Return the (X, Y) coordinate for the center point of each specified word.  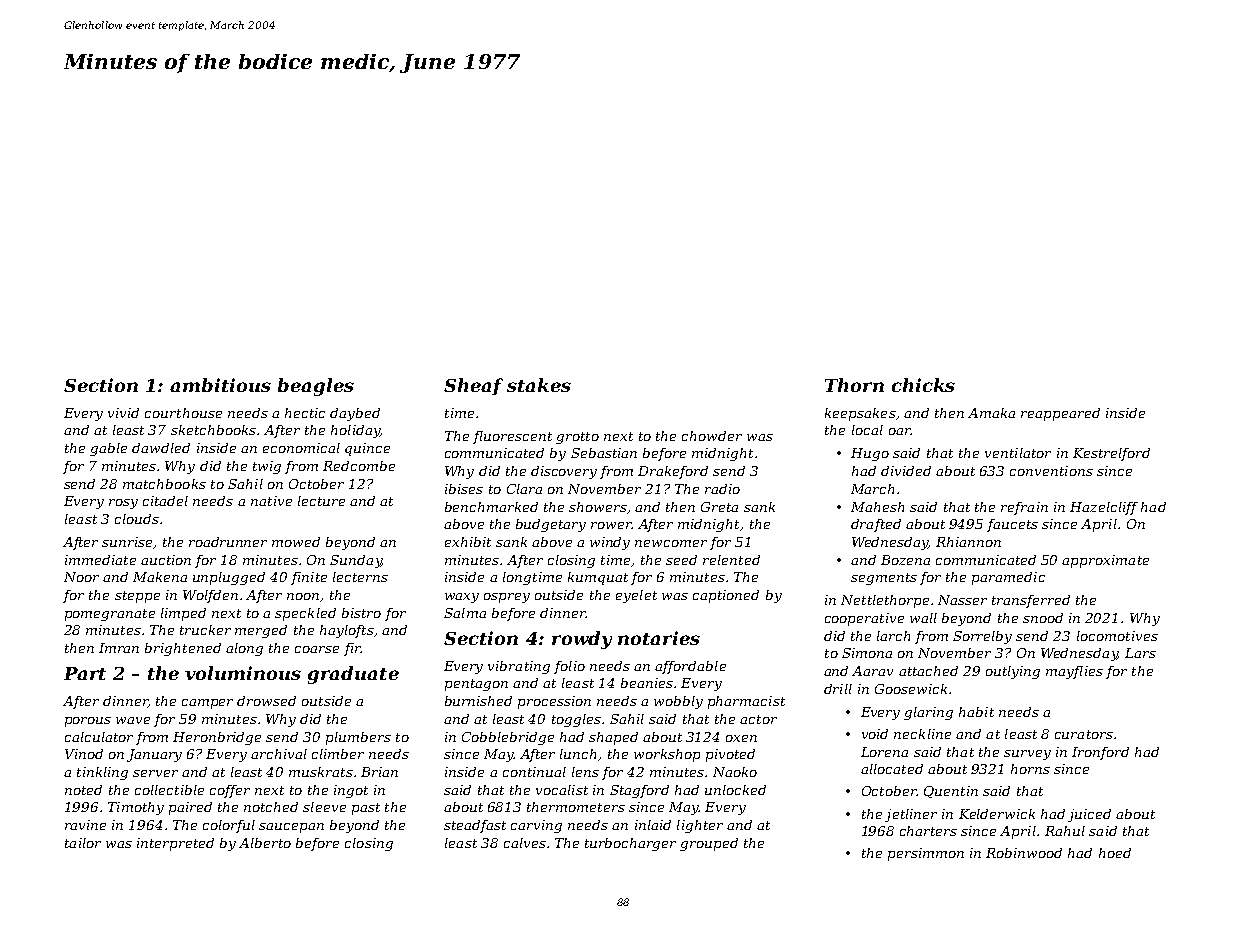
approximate (1105, 561)
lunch (578, 754)
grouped (709, 844)
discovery (564, 472)
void (875, 734)
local (867, 430)
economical (301, 448)
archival (279, 754)
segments (884, 579)
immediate (100, 560)
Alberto (265, 843)
